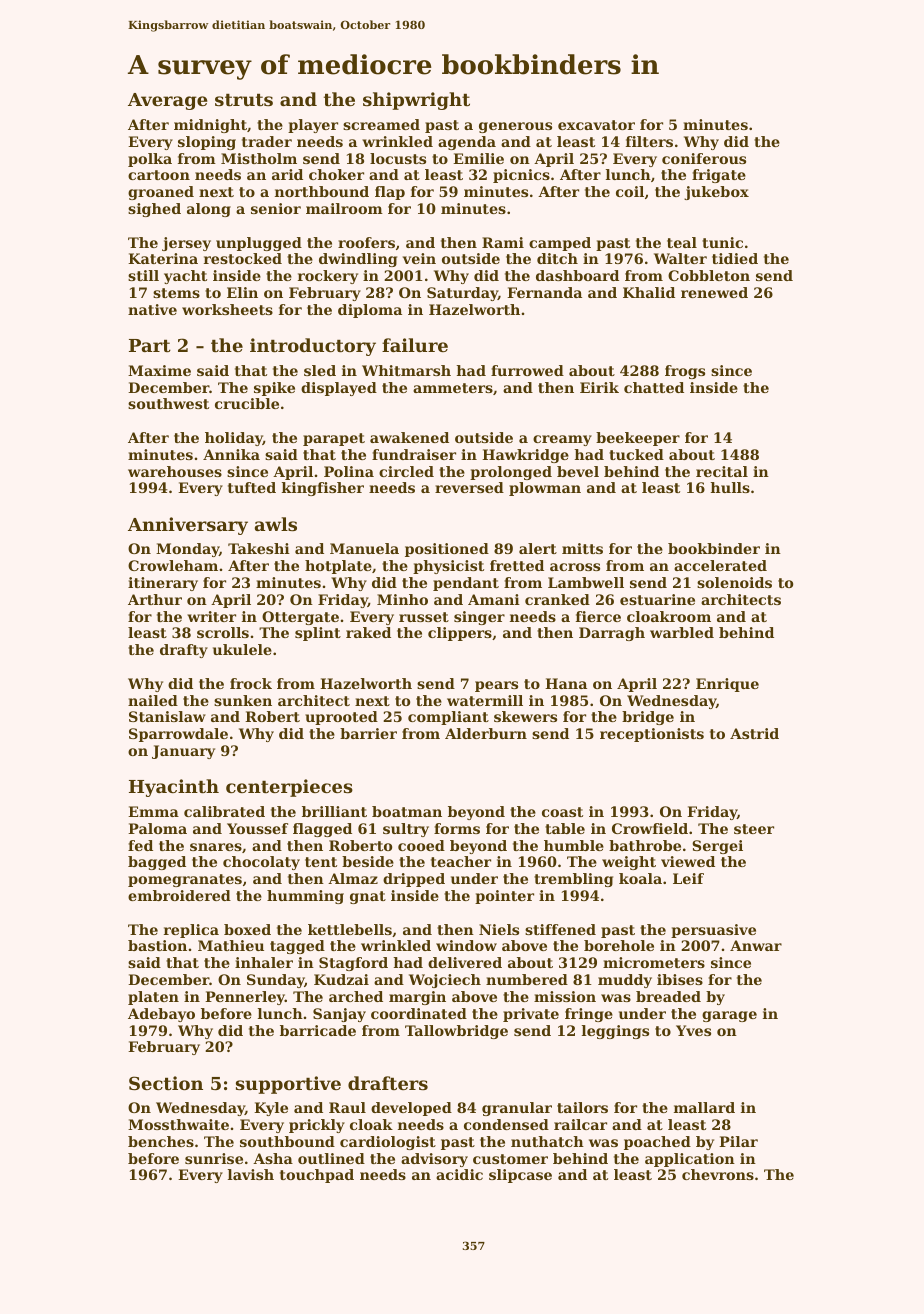 The width and height of the page is (924, 1314). Describe the element at coordinates (153, 811) in the page. I see `Emma` at that location.
